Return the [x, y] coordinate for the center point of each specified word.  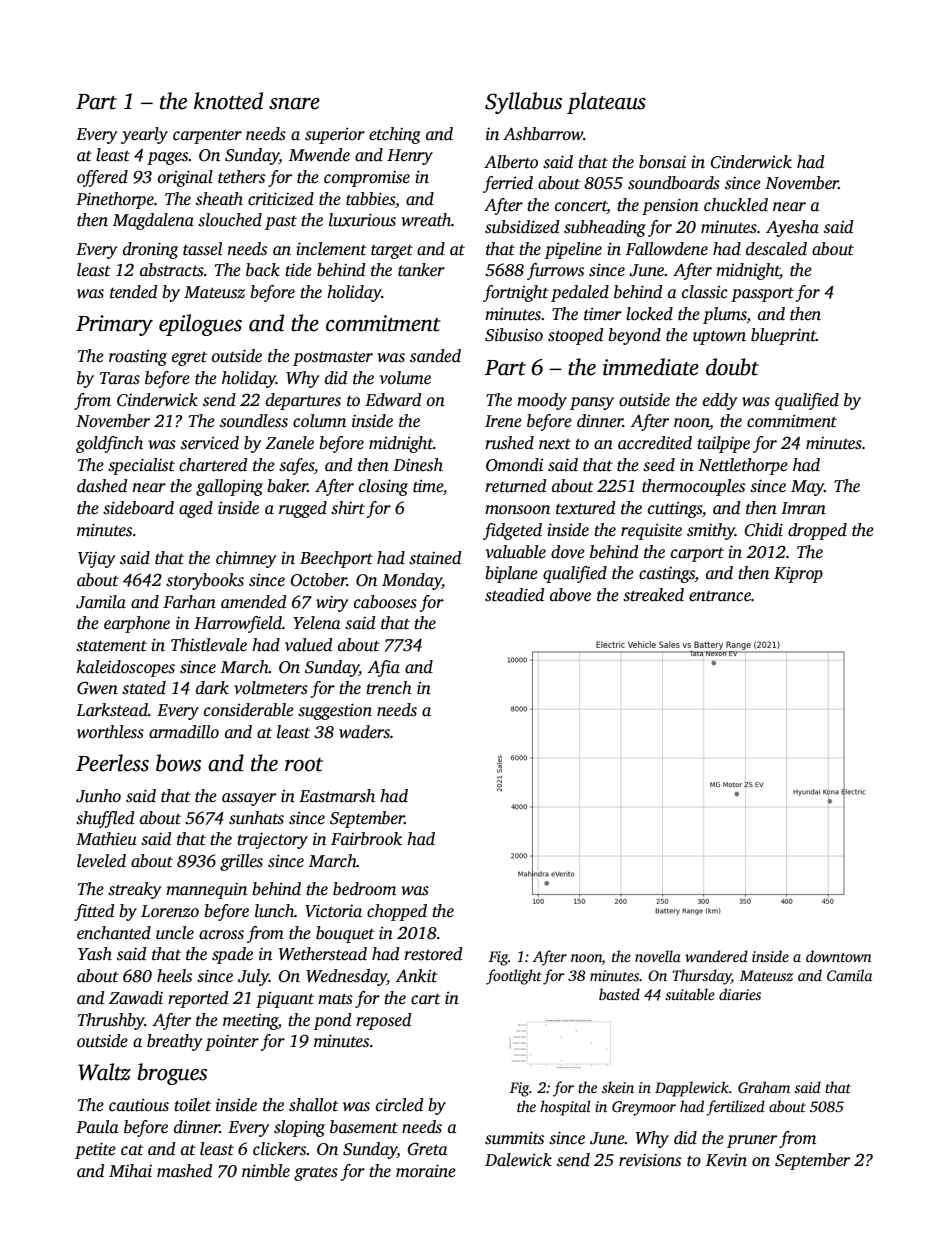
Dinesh [418, 465]
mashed [185, 1171]
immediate [651, 367]
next [555, 444]
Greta [428, 1149]
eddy [720, 401]
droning [150, 250]
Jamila [101, 602]
